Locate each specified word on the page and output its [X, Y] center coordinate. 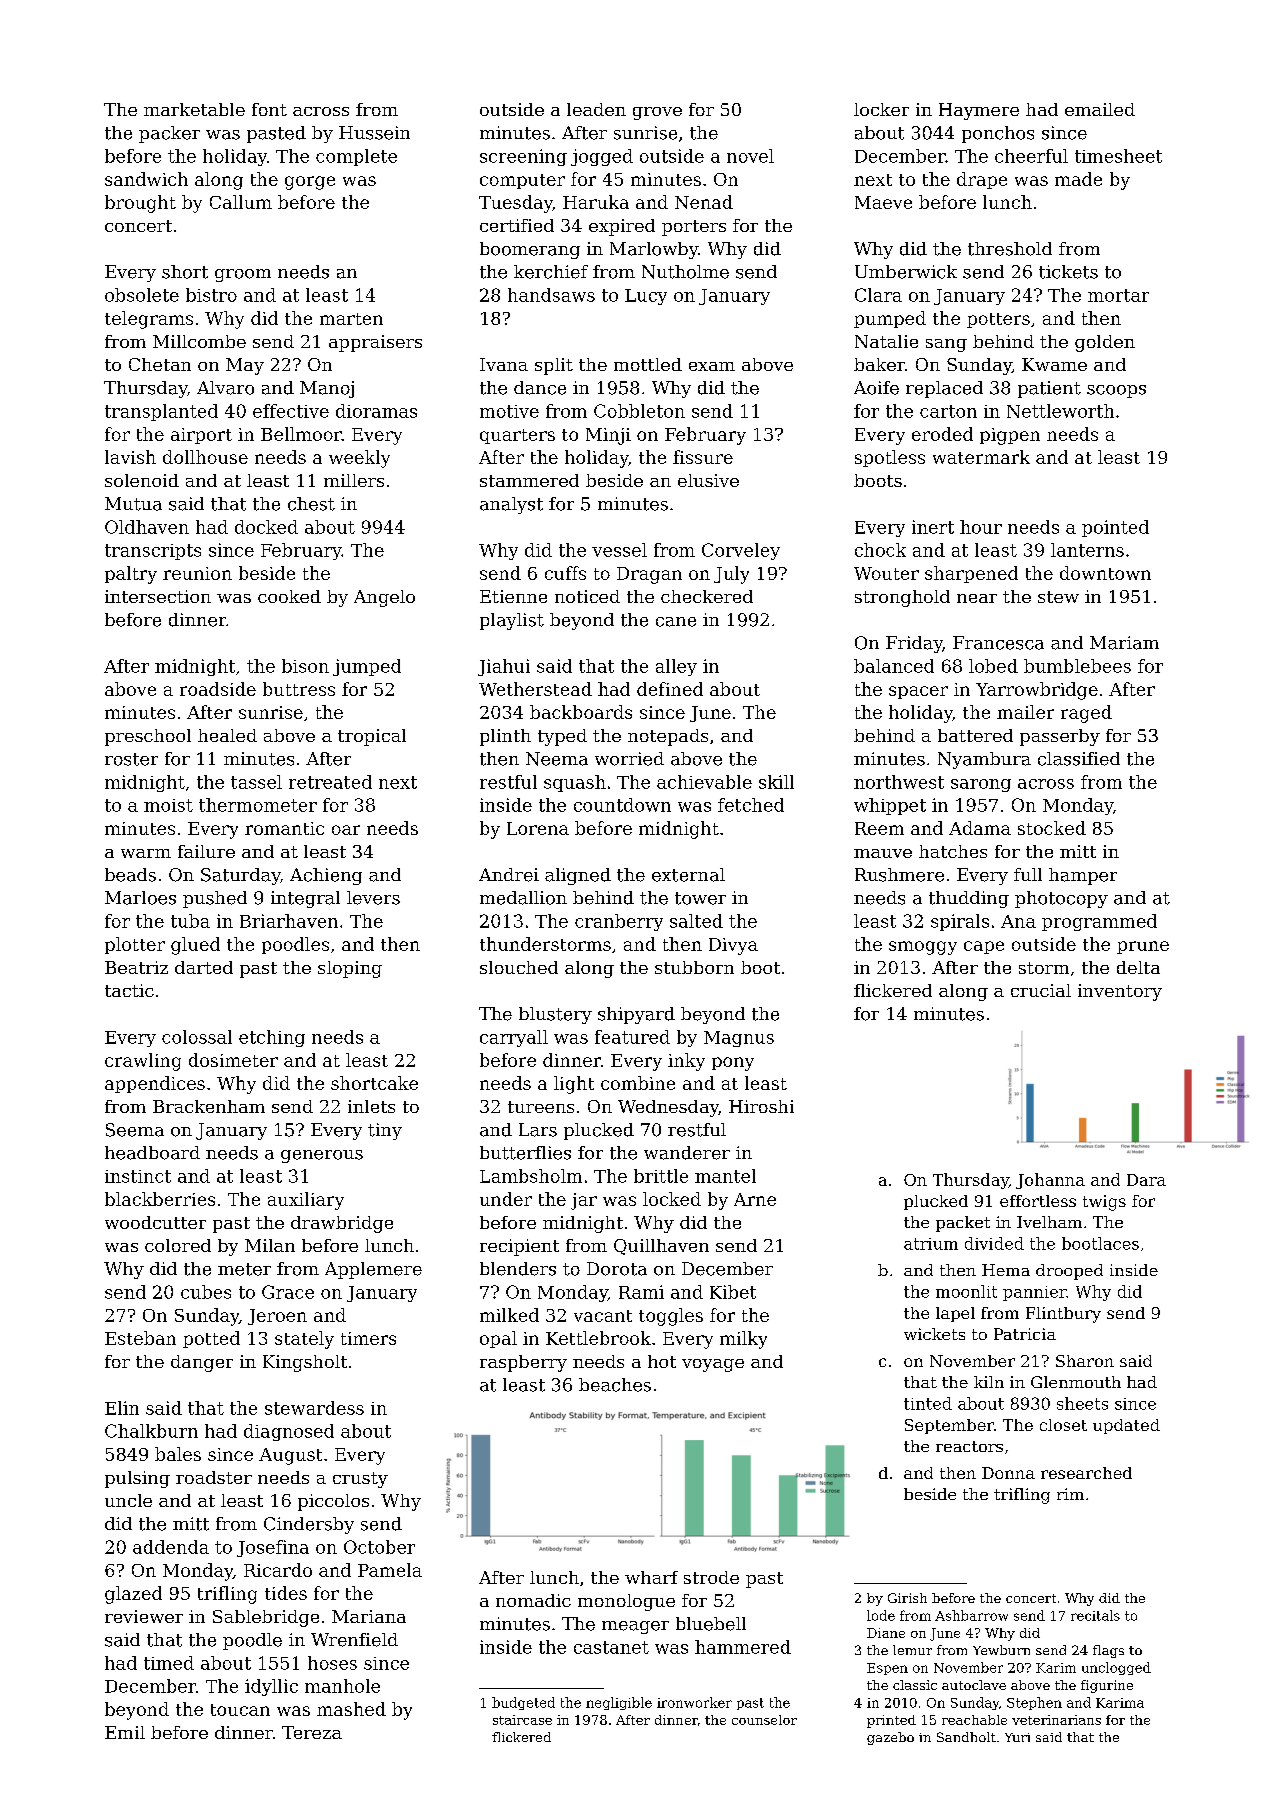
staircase [522, 1720]
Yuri [1017, 1737]
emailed [1100, 109]
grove [657, 113]
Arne [755, 1199]
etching [272, 1038]
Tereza [312, 1732]
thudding [969, 899]
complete [356, 157]
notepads [668, 737]
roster [131, 759]
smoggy [923, 948]
